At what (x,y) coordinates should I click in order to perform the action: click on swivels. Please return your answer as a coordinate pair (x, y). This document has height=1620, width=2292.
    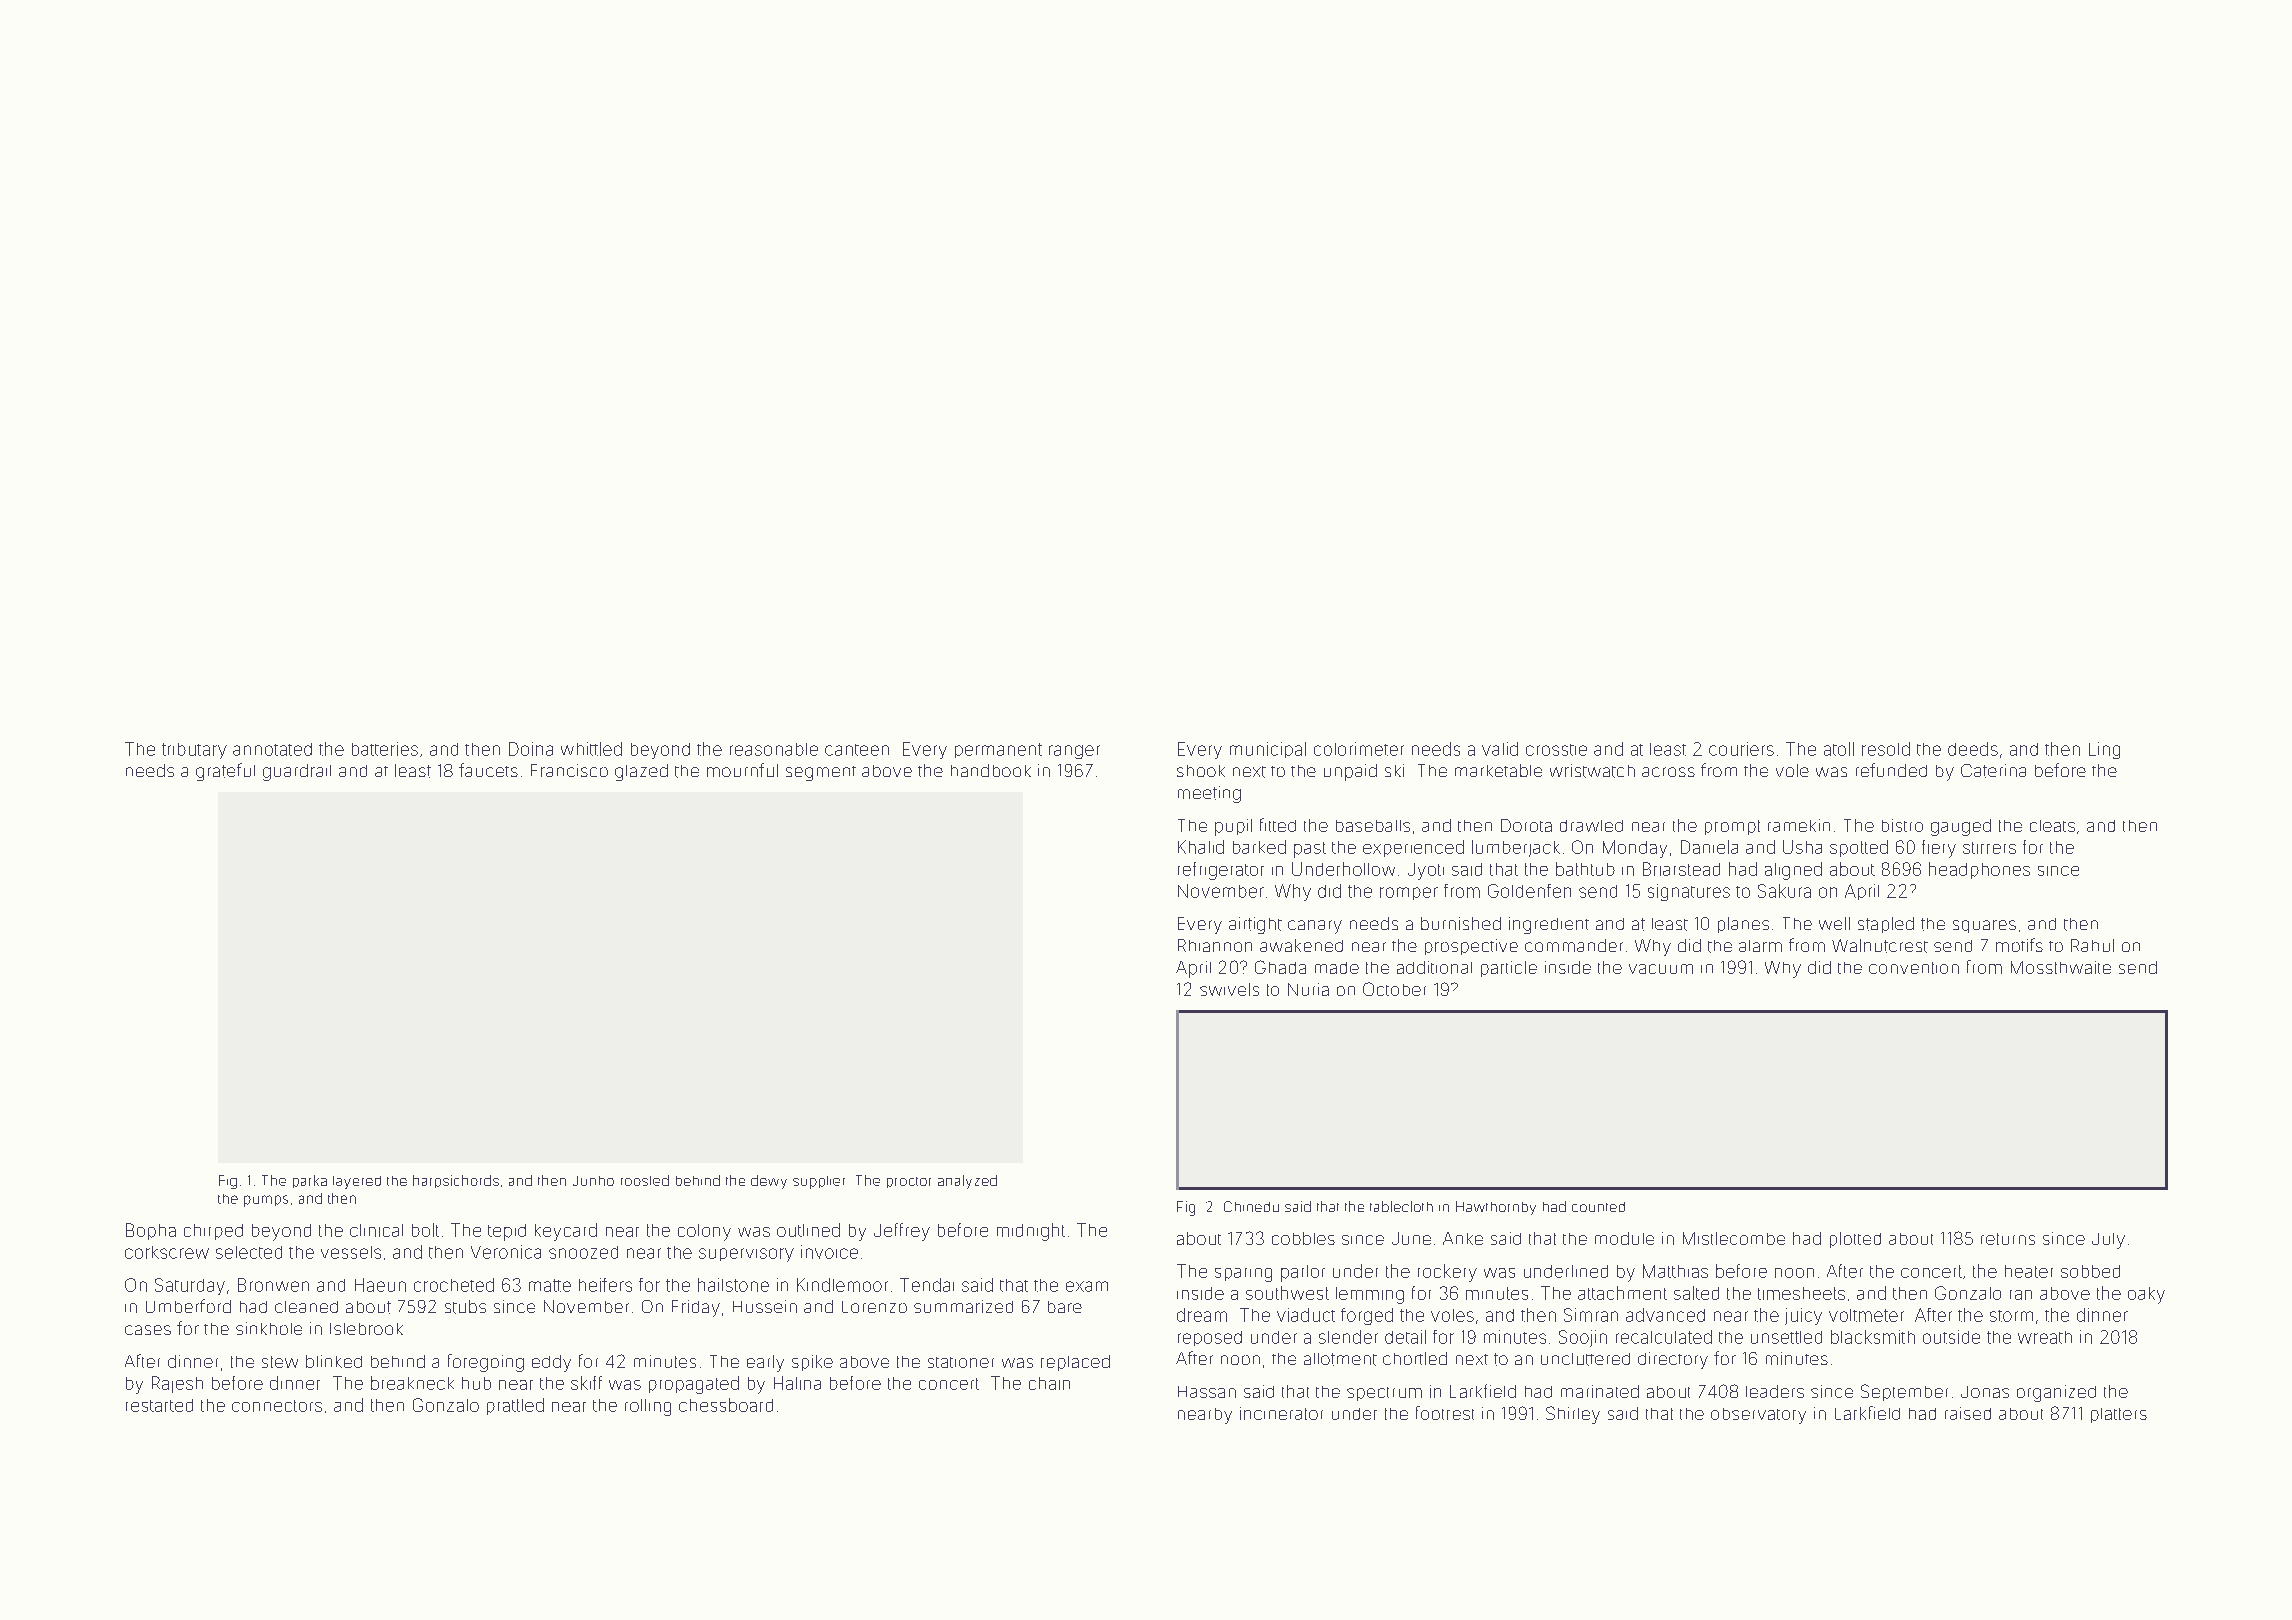
    Looking at the image, I should click on (1229, 989).
